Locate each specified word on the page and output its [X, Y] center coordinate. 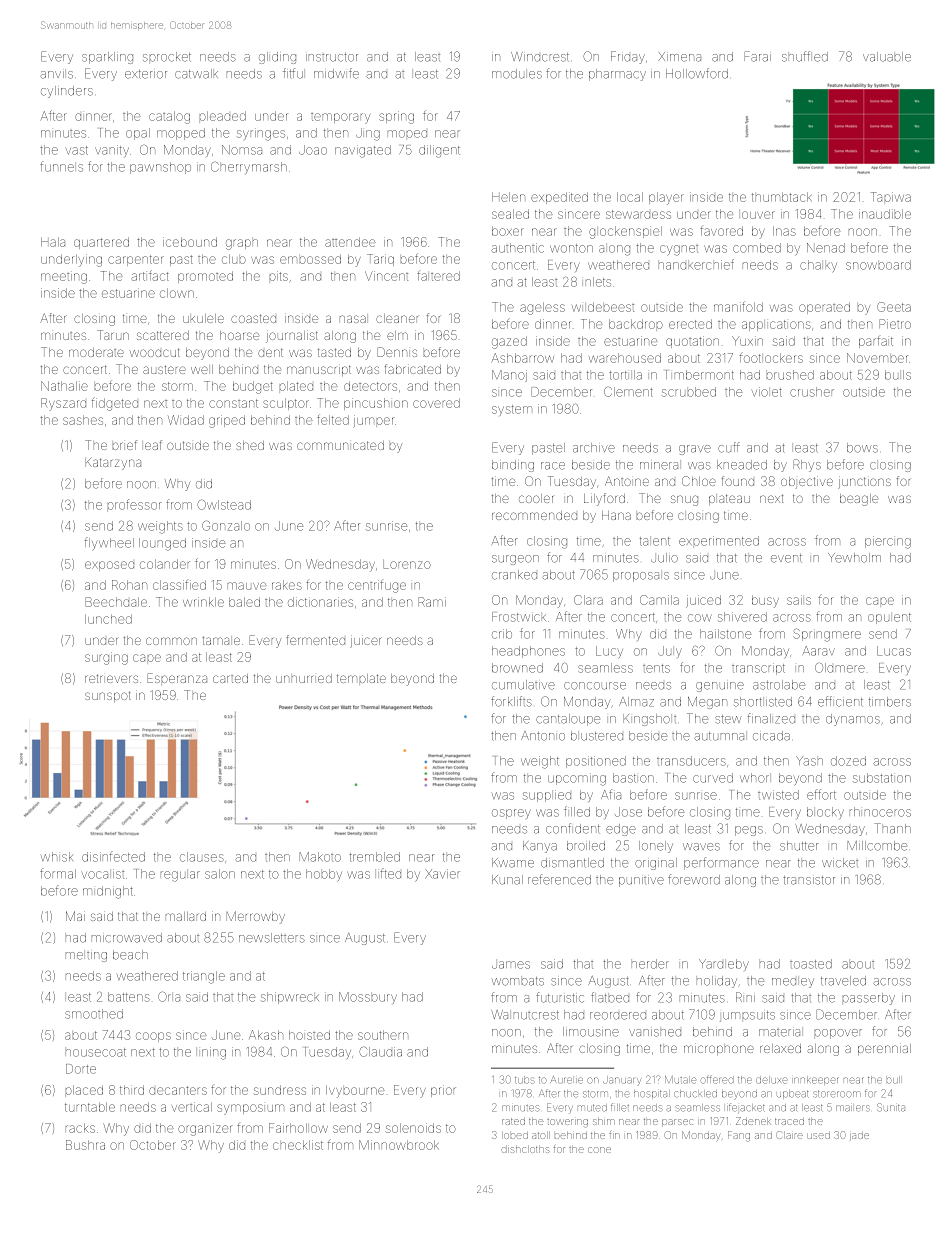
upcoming [577, 780]
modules [517, 74]
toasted [811, 964]
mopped [181, 134]
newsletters [272, 938]
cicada [771, 736]
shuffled [805, 56]
